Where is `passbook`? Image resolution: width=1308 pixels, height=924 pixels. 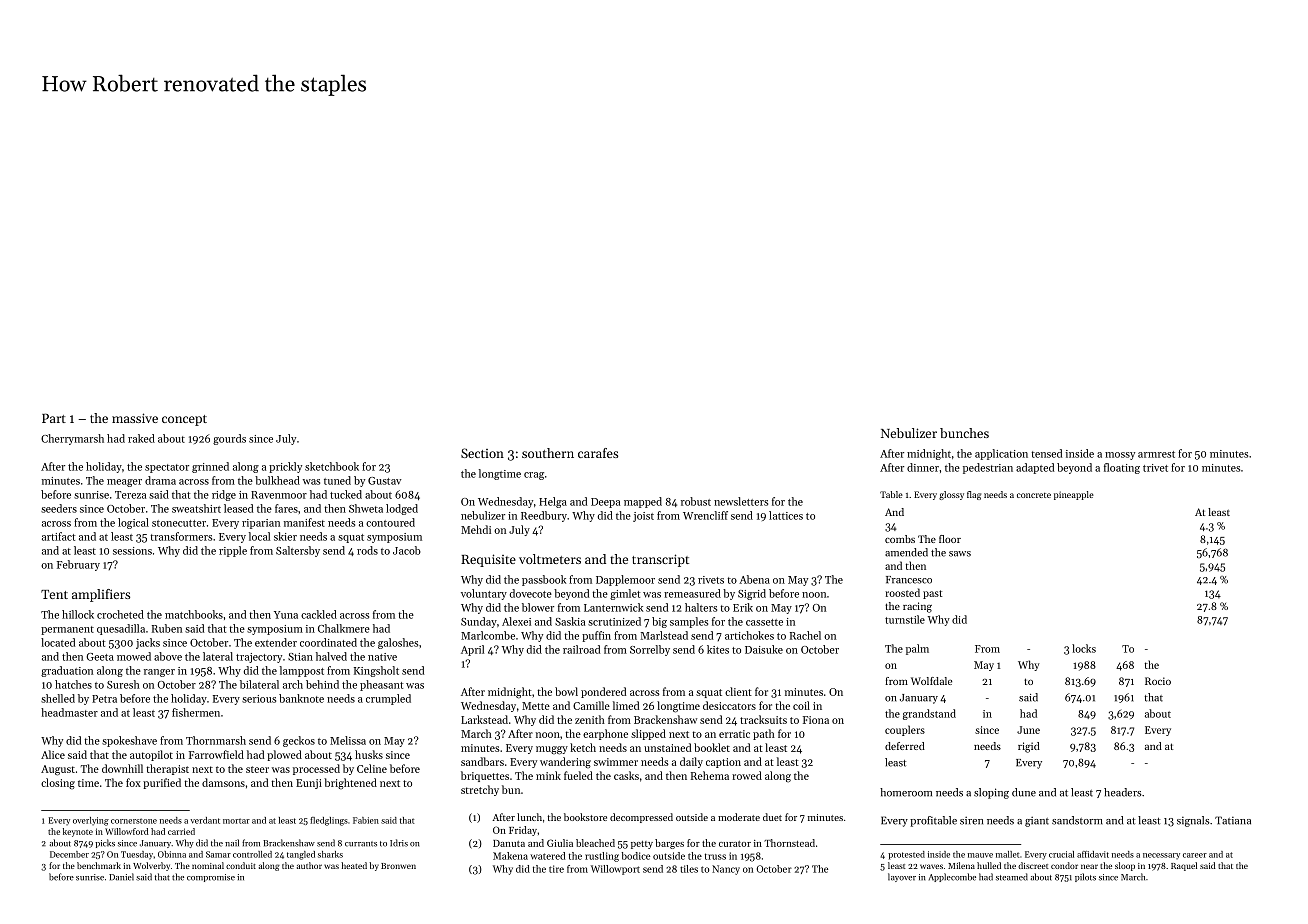 passbook is located at coordinates (544, 580).
